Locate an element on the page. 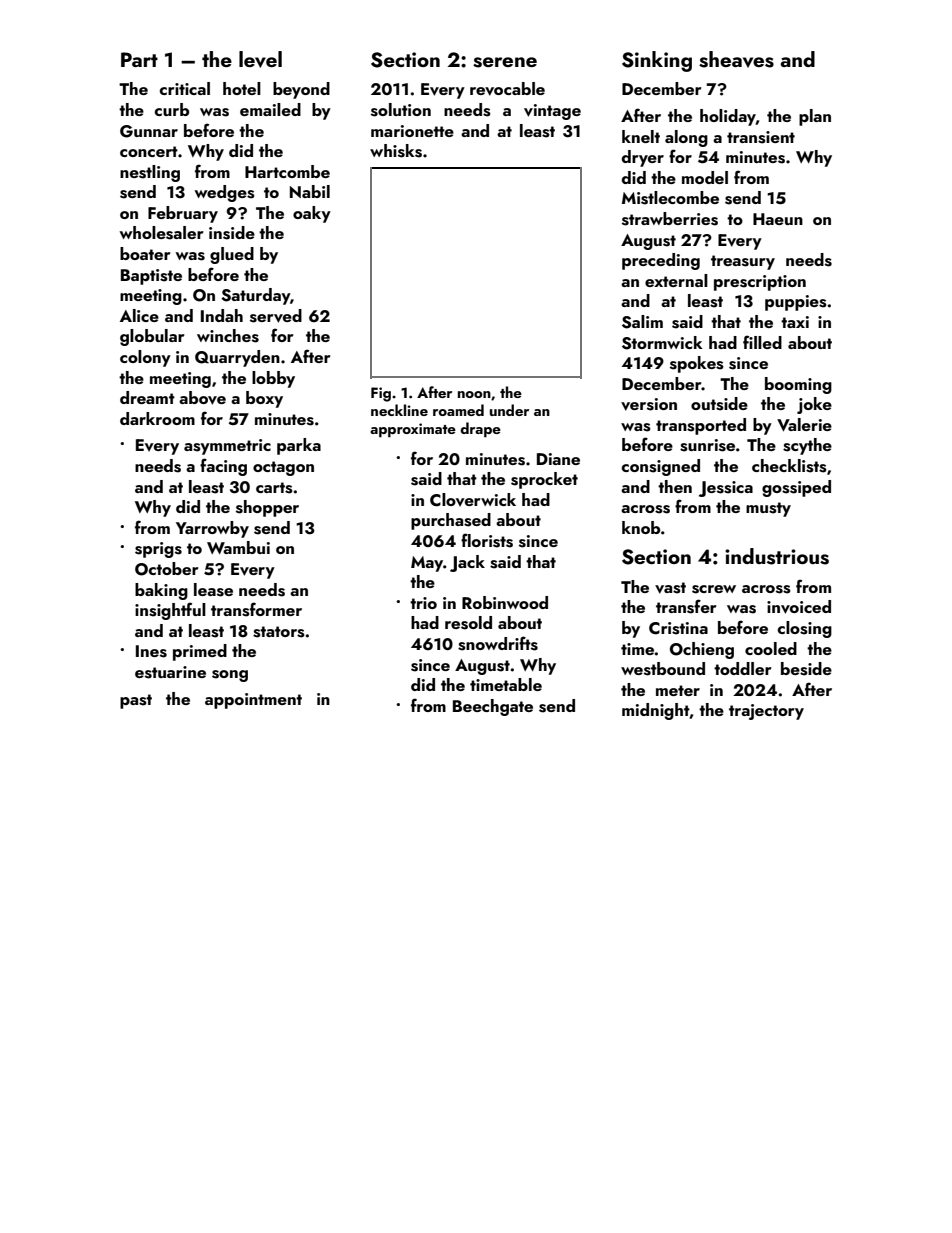 Image resolution: width=952 pixels, height=1233 pixels. appointment is located at coordinates (253, 701).
